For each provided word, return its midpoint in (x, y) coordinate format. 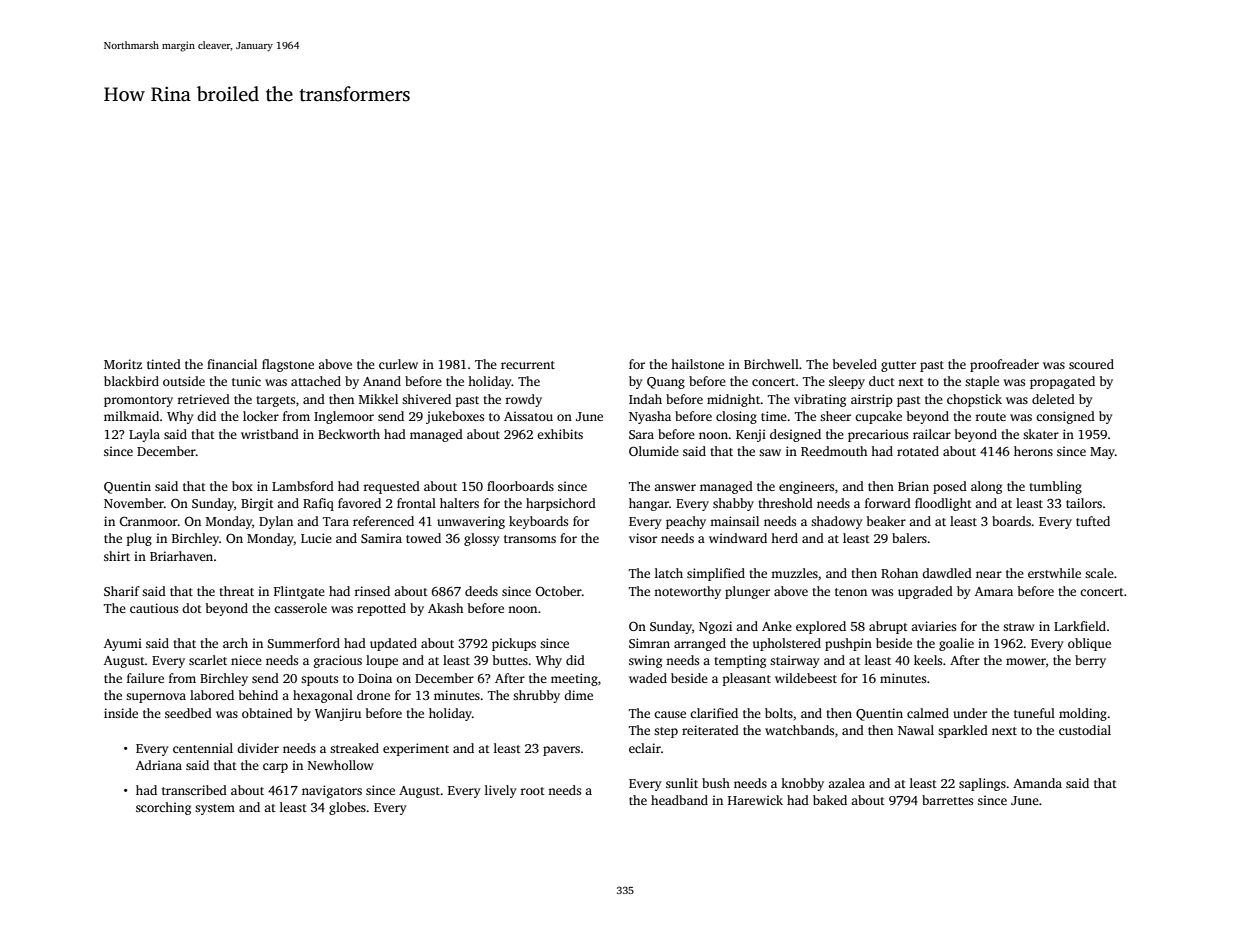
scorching (163, 808)
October (559, 591)
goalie (956, 644)
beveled (855, 364)
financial (232, 364)
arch (235, 643)
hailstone (697, 364)
